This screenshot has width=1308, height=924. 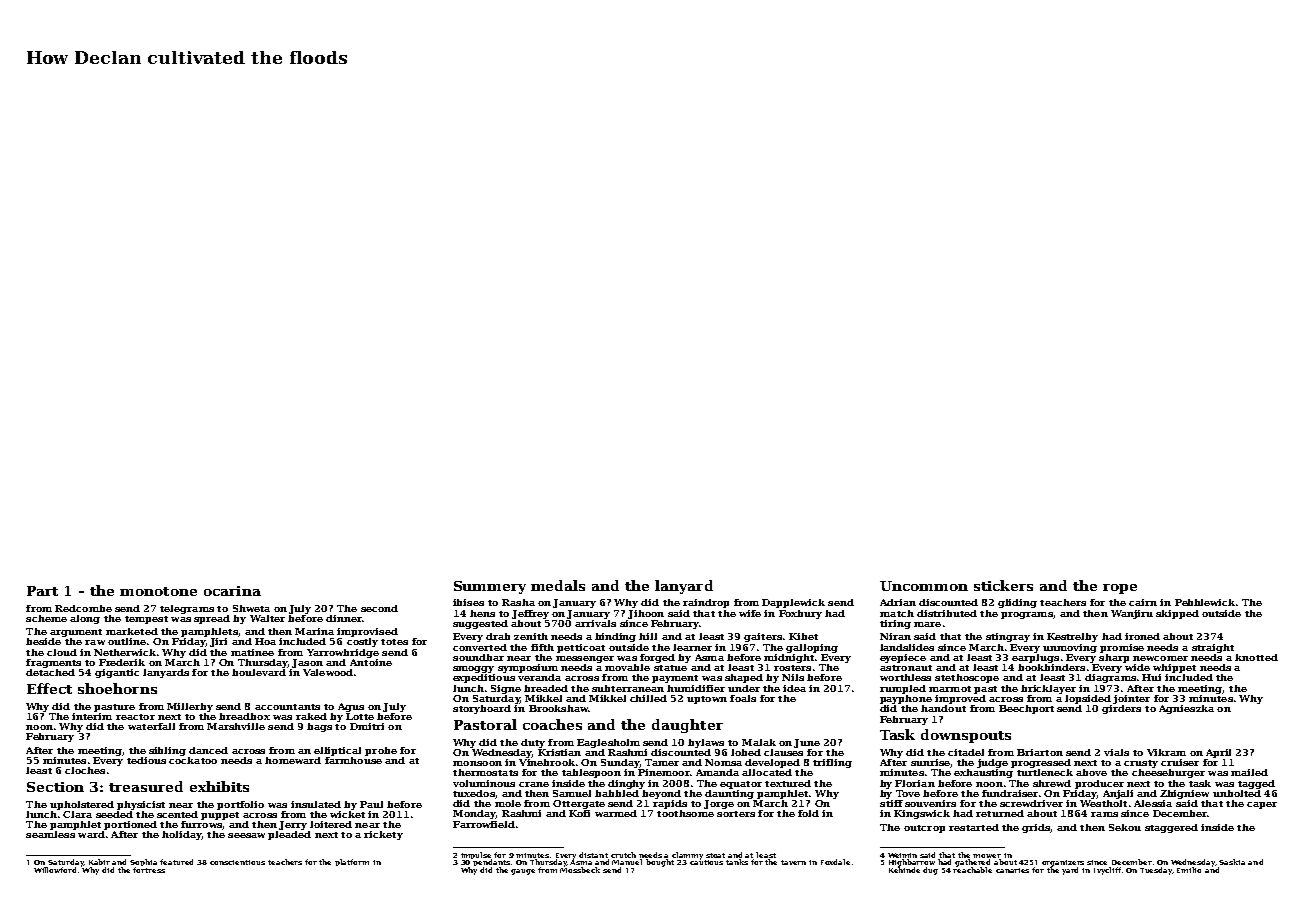 What do you see at coordinates (924, 586) in the screenshot?
I see `Uncommon` at bounding box center [924, 586].
